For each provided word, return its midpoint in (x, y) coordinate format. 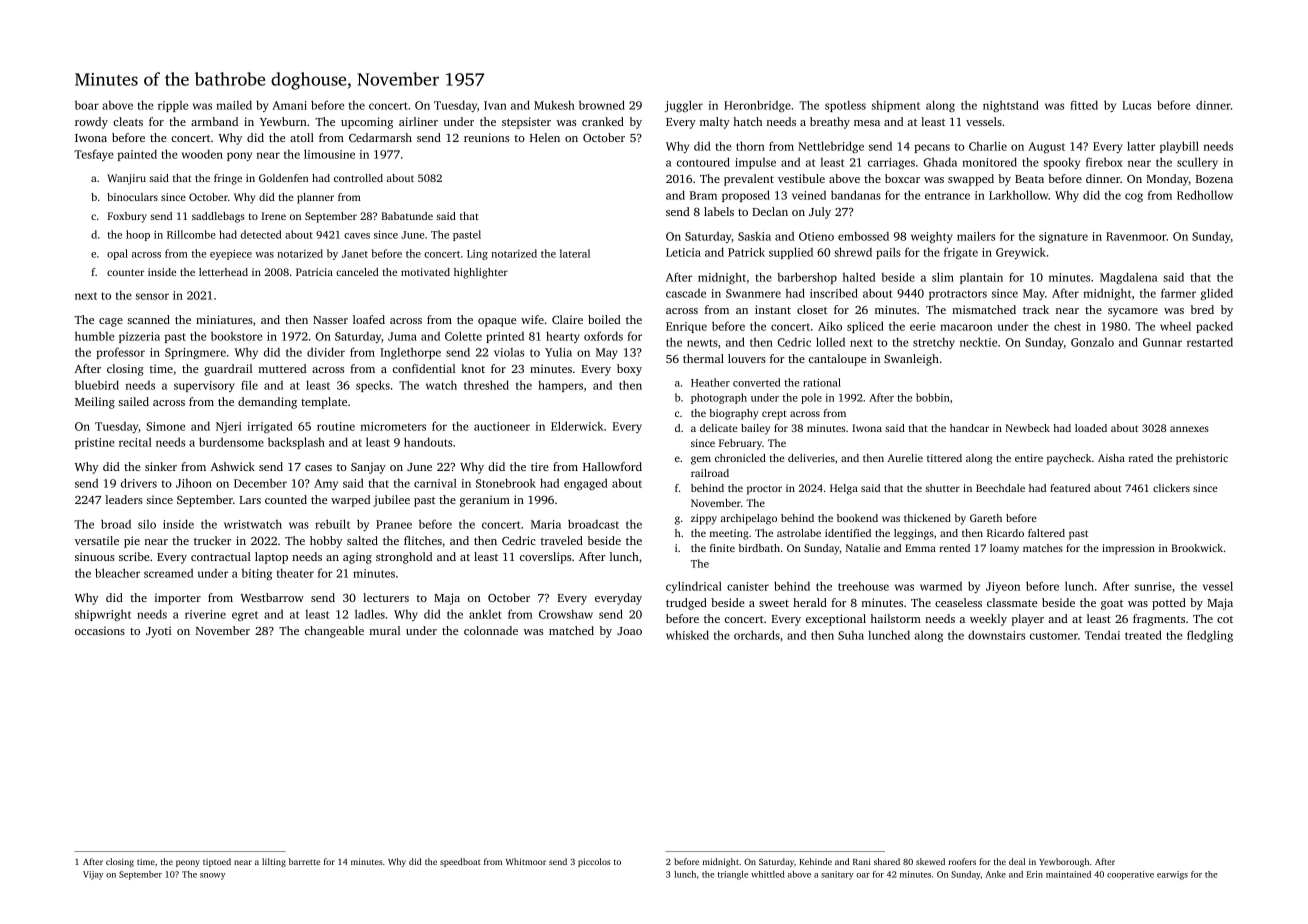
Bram (703, 195)
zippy (704, 519)
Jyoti (158, 632)
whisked (687, 635)
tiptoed (217, 862)
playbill (1179, 147)
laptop (271, 558)
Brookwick (1197, 548)
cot (1225, 619)
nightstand (1011, 106)
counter (125, 272)
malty (715, 123)
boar (87, 105)
